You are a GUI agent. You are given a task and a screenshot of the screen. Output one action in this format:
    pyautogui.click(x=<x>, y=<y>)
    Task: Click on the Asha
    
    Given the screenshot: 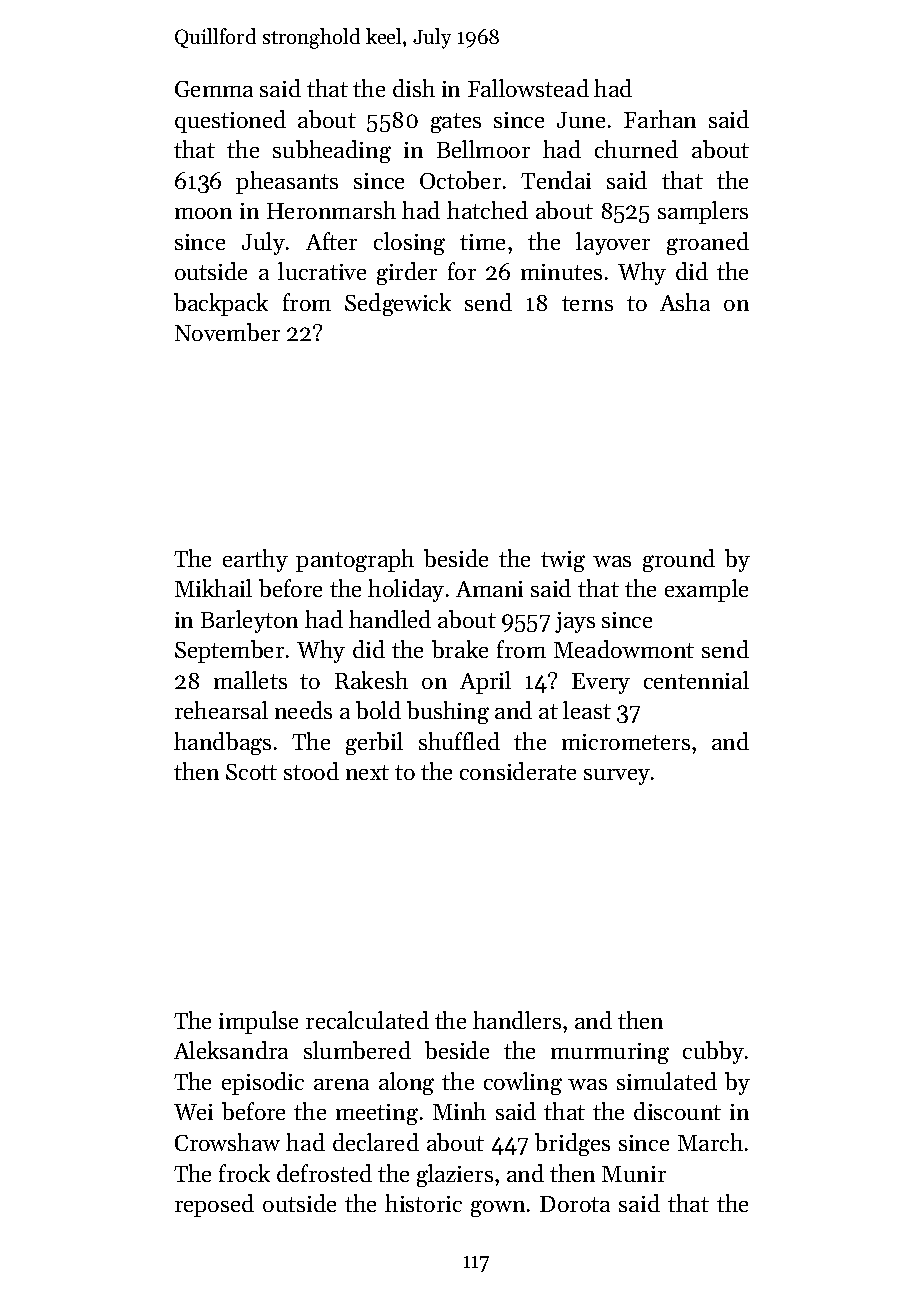 What is the action you would take?
    pyautogui.click(x=685, y=302)
